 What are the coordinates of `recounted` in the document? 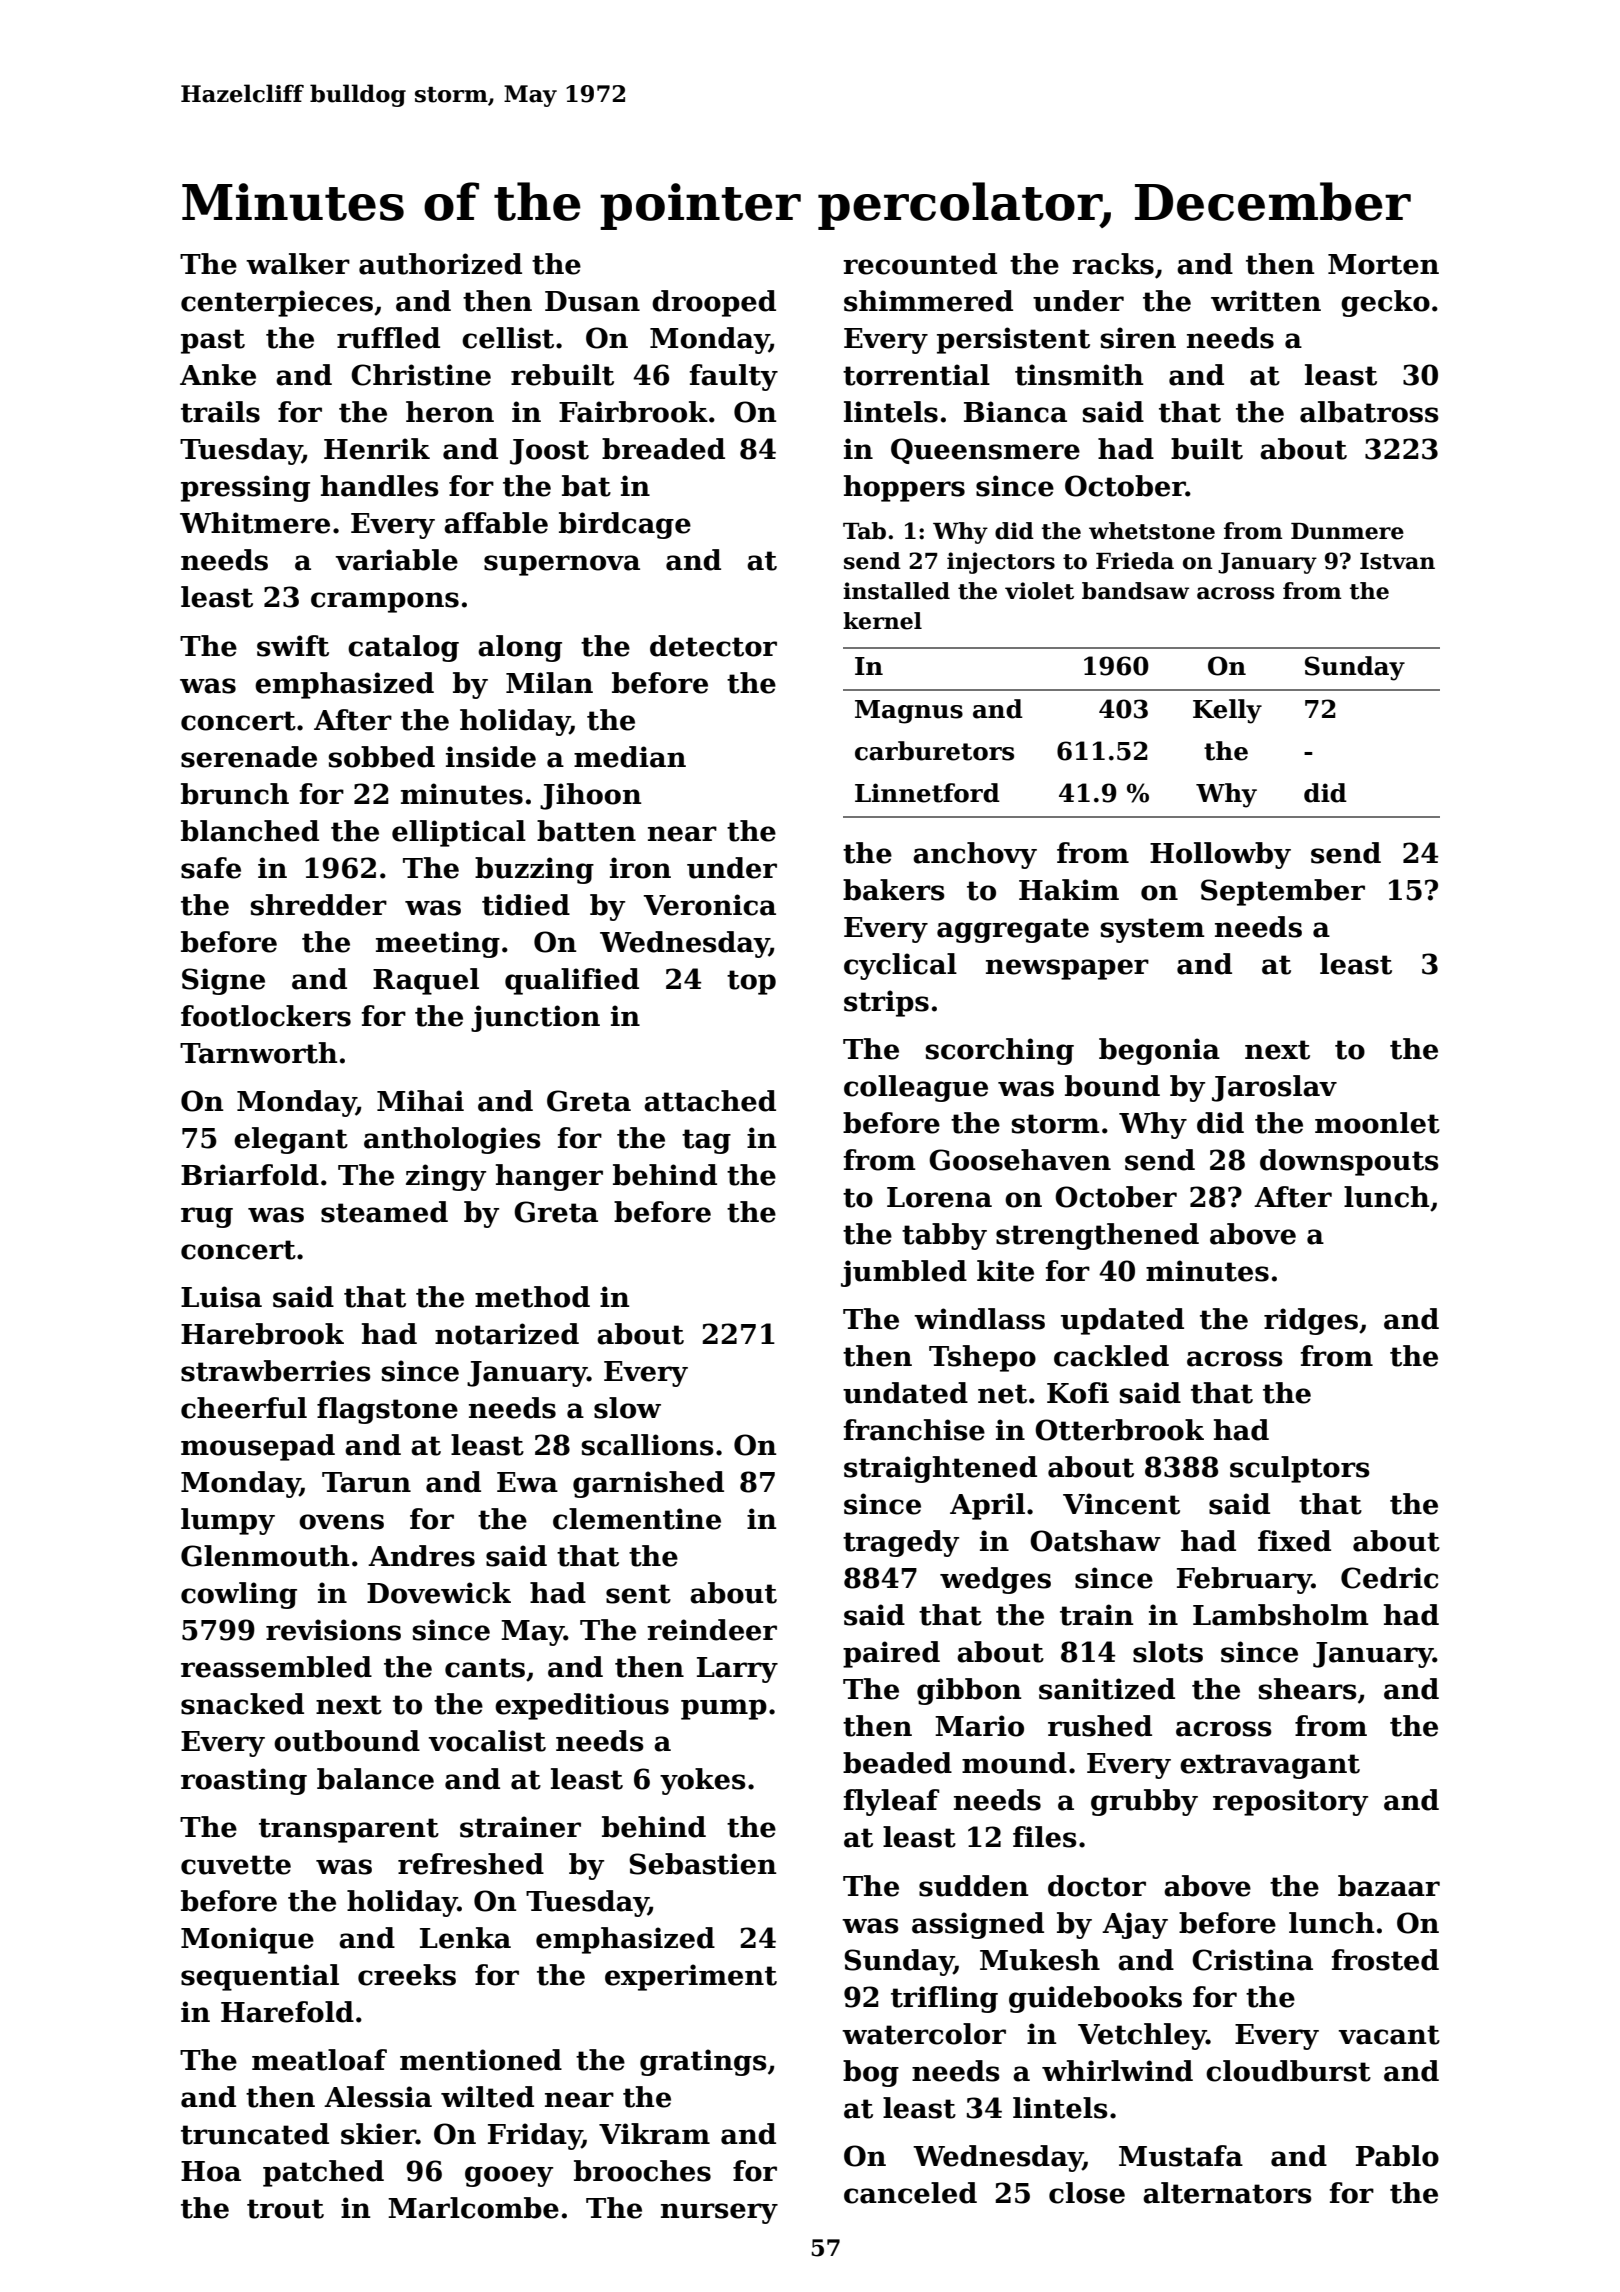 It's located at (920, 264).
